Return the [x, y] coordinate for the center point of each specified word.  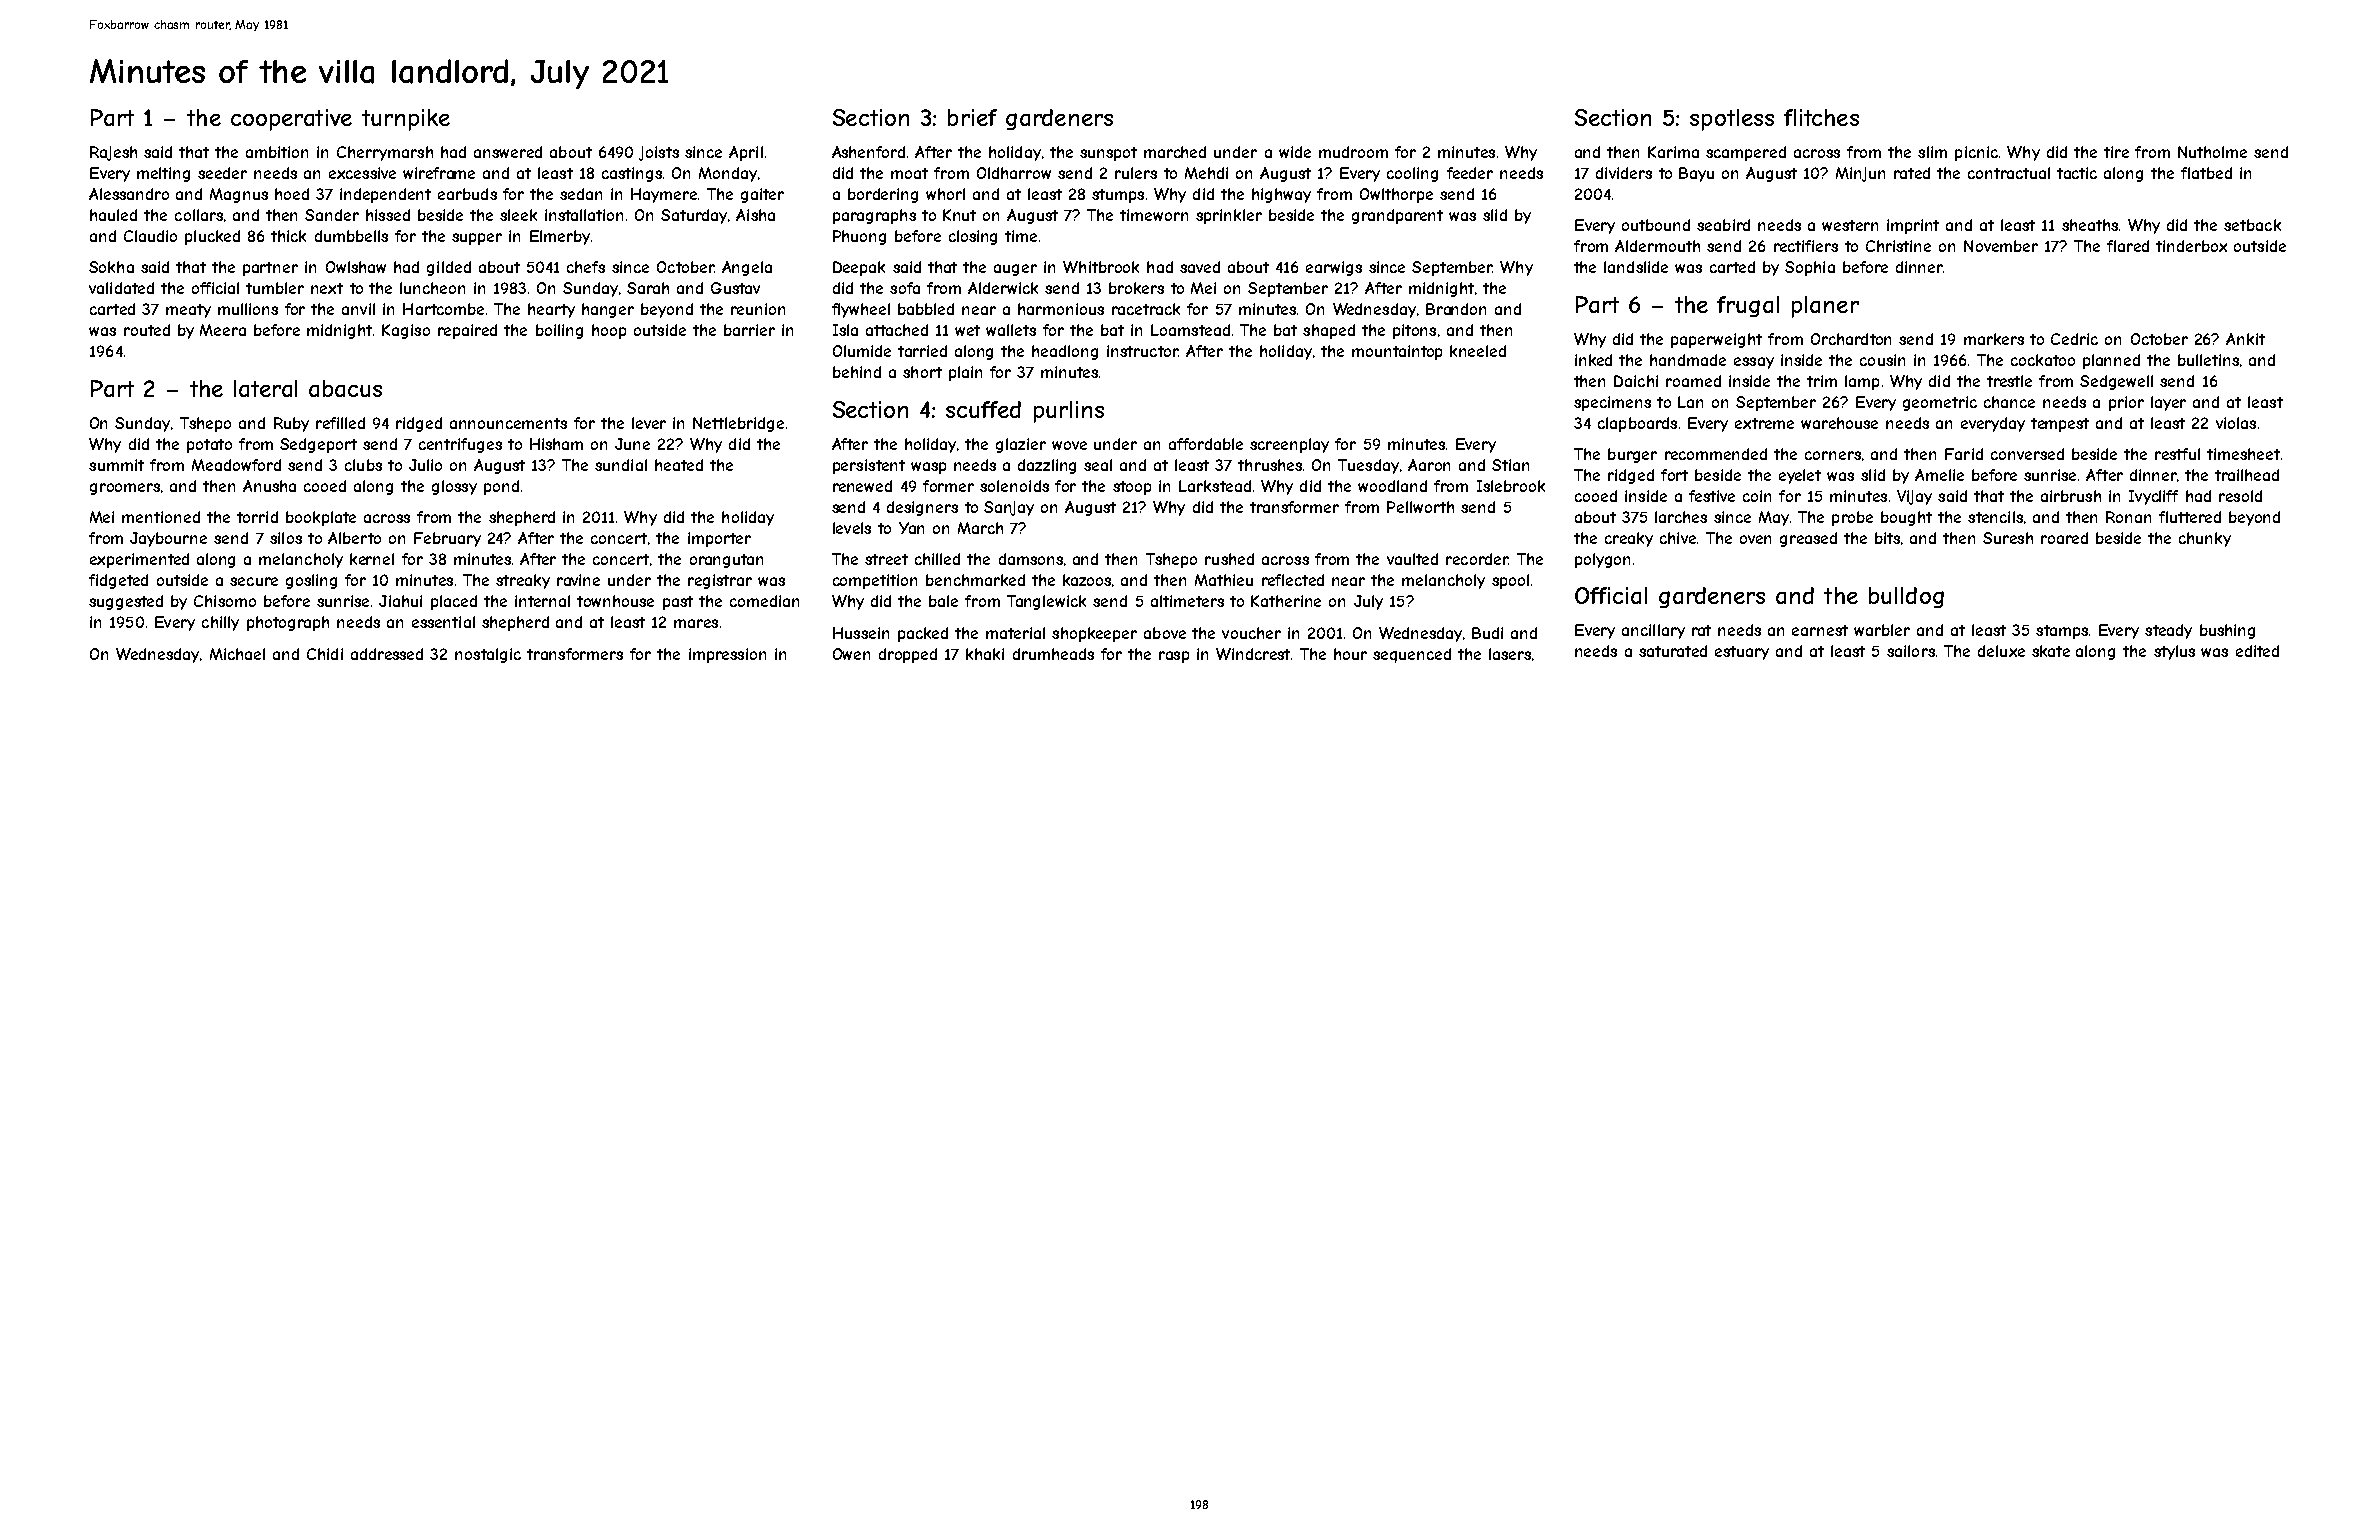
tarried [922, 351]
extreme [1764, 423]
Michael [237, 654]
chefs [586, 267]
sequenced [1412, 655]
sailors [1911, 651]
